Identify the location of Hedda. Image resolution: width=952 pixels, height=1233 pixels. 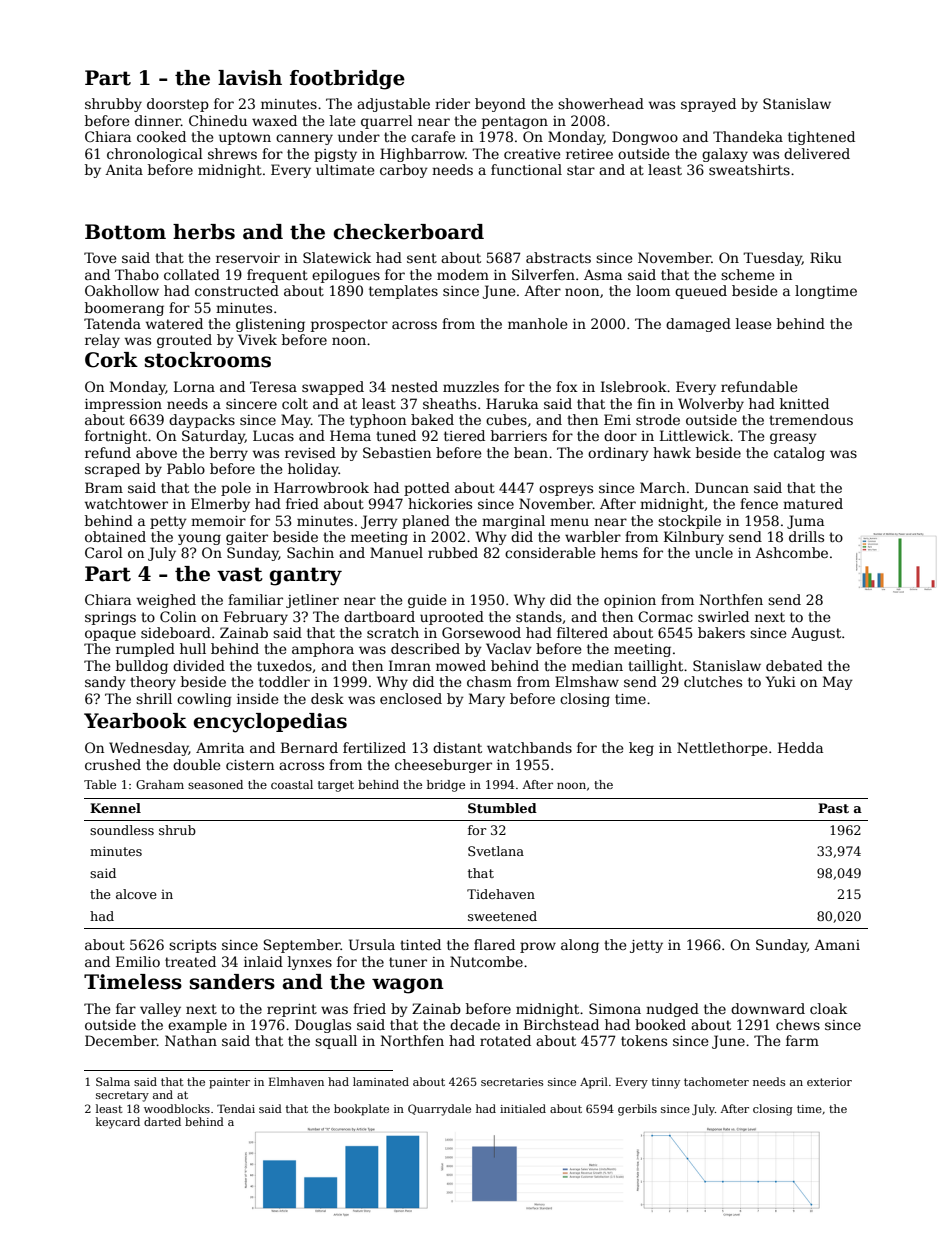
(800, 747).
